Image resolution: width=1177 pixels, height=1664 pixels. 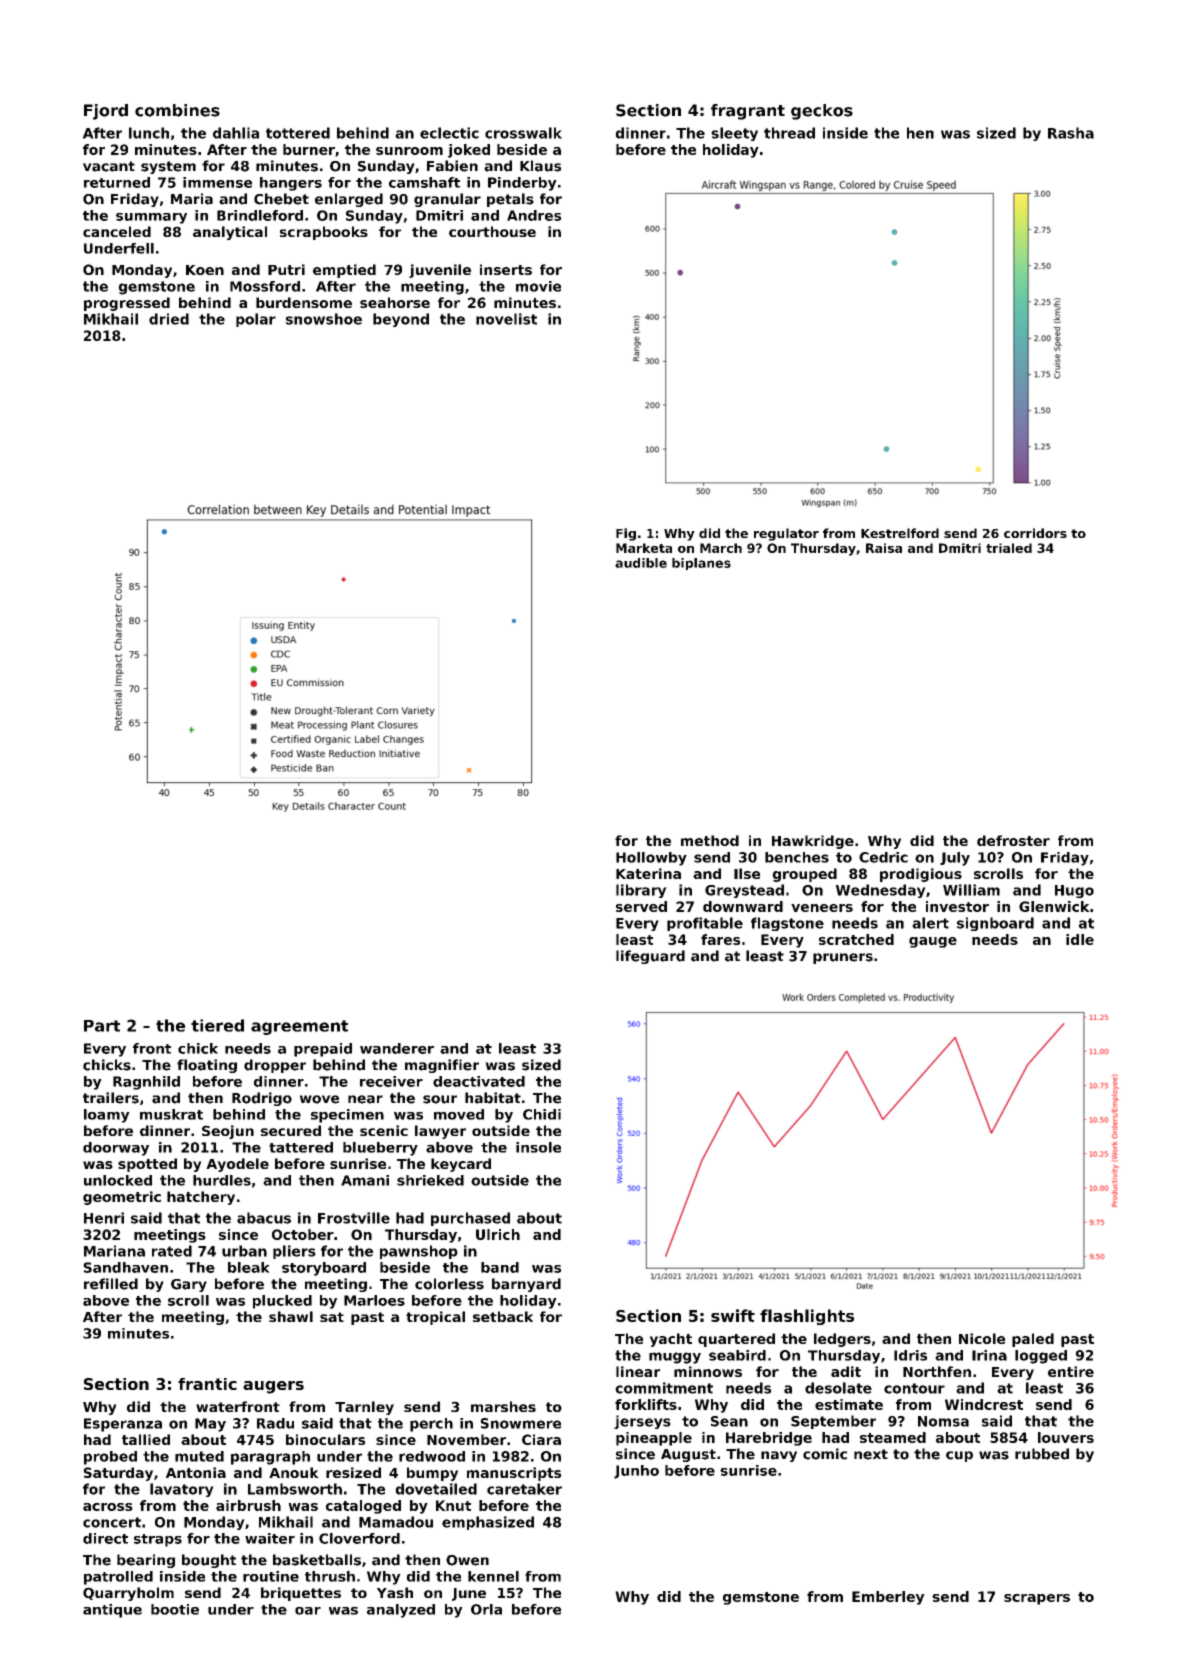 I want to click on tiered, so click(x=217, y=1025).
